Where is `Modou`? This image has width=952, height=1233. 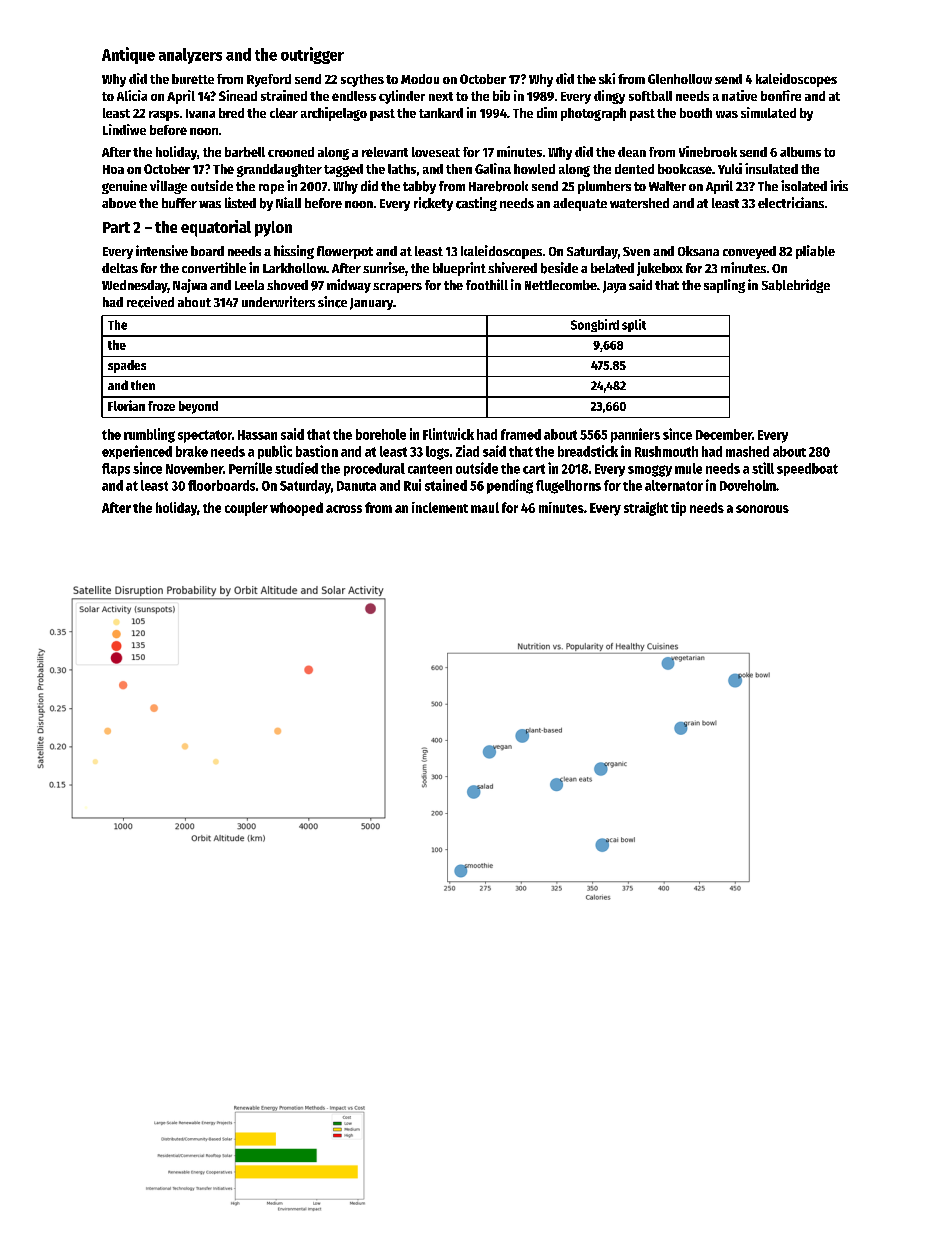
Modou is located at coordinates (420, 79).
